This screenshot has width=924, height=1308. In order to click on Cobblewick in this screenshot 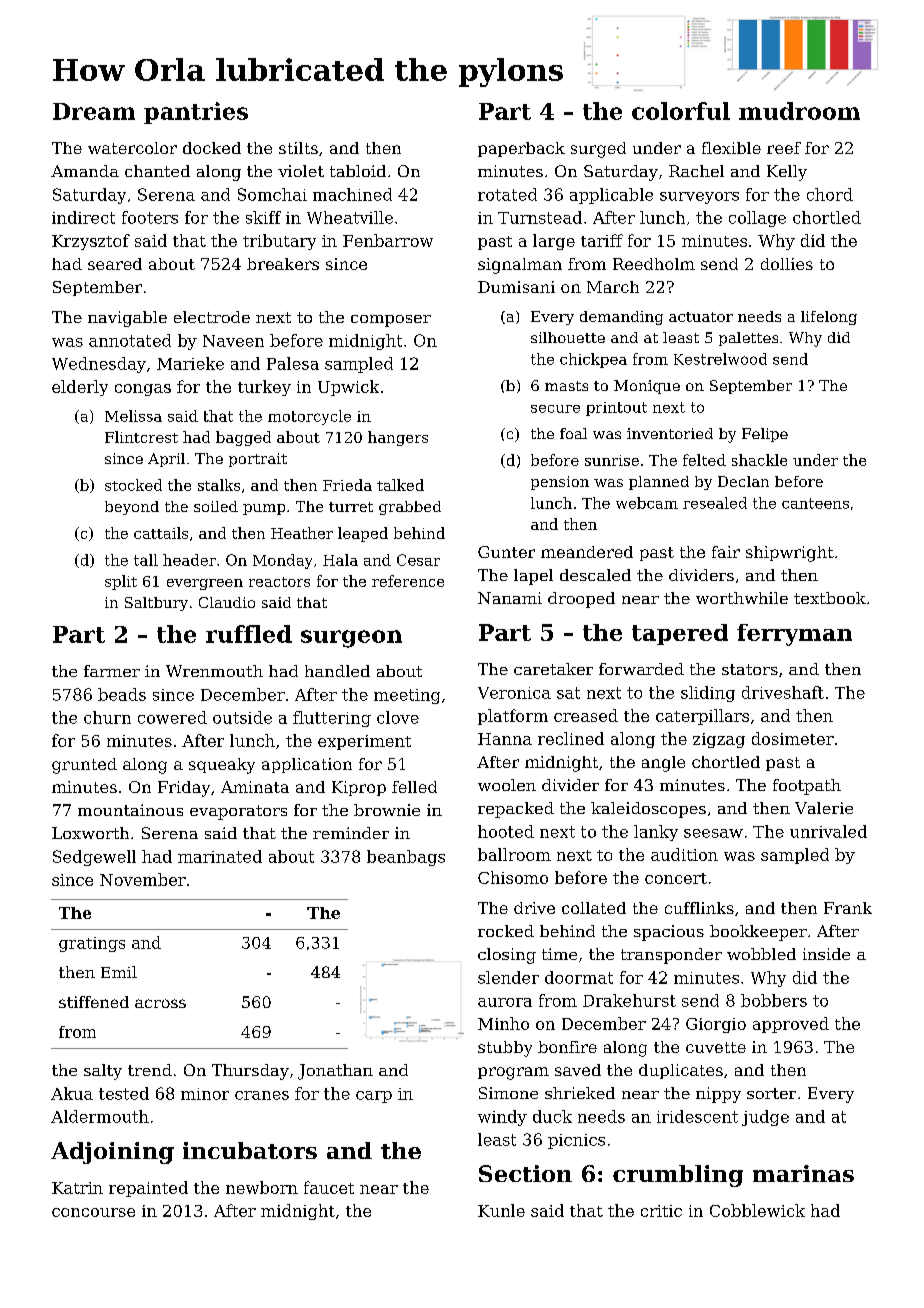, I will do `click(757, 1210)`.
